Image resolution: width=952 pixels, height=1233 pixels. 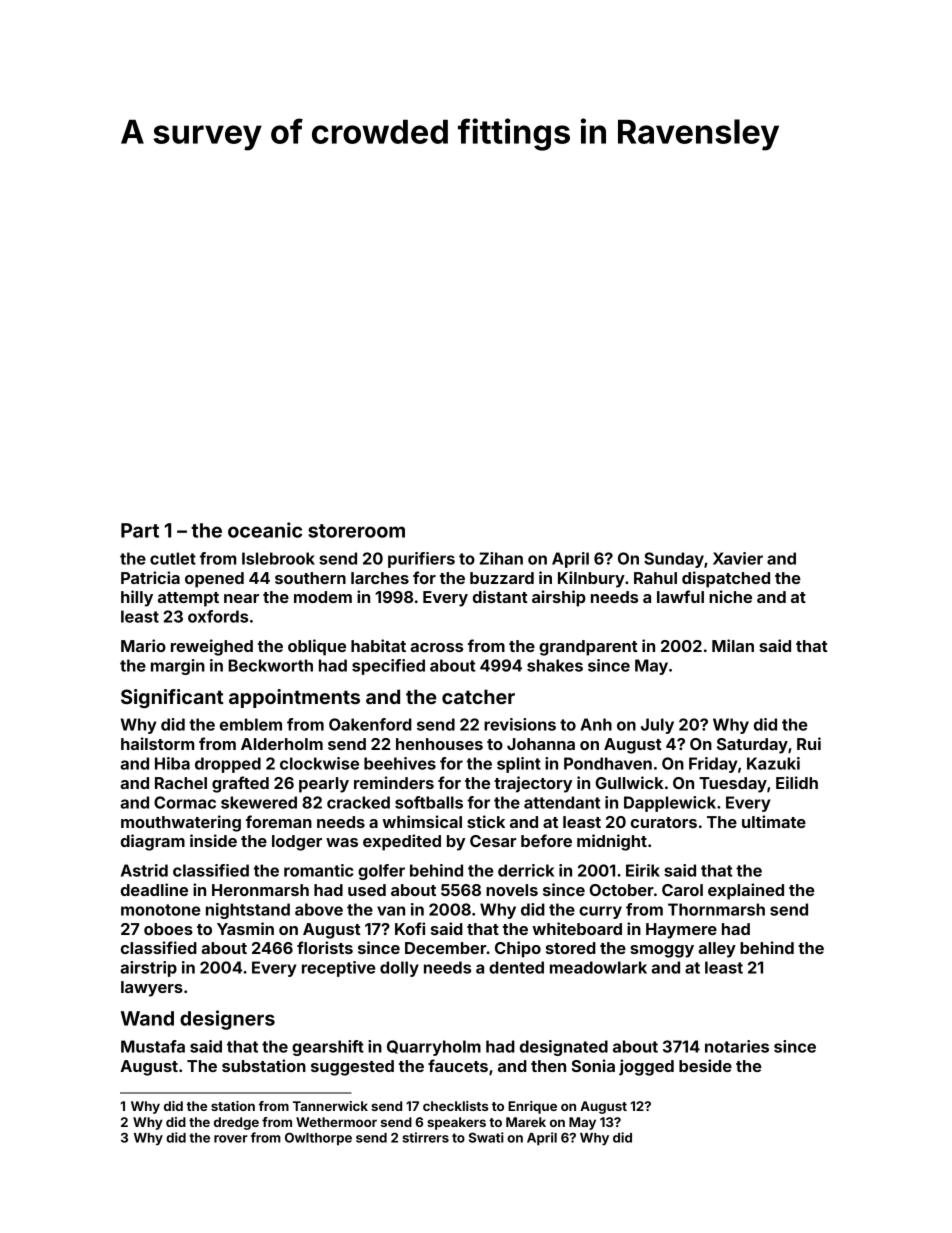 I want to click on Mario, so click(x=143, y=645).
